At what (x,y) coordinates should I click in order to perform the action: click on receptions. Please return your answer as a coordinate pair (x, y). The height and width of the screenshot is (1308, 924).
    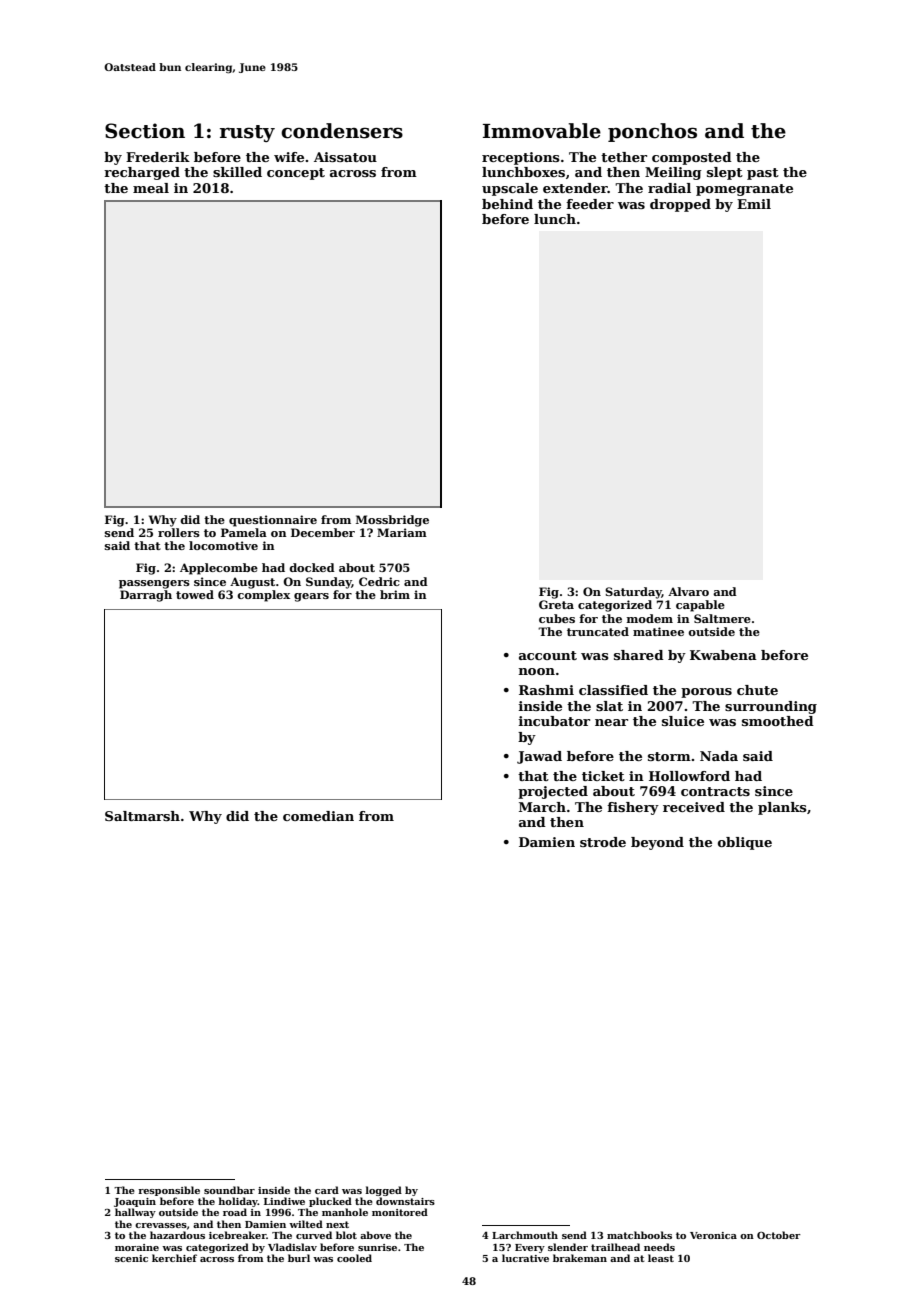
    Looking at the image, I should click on (521, 158).
